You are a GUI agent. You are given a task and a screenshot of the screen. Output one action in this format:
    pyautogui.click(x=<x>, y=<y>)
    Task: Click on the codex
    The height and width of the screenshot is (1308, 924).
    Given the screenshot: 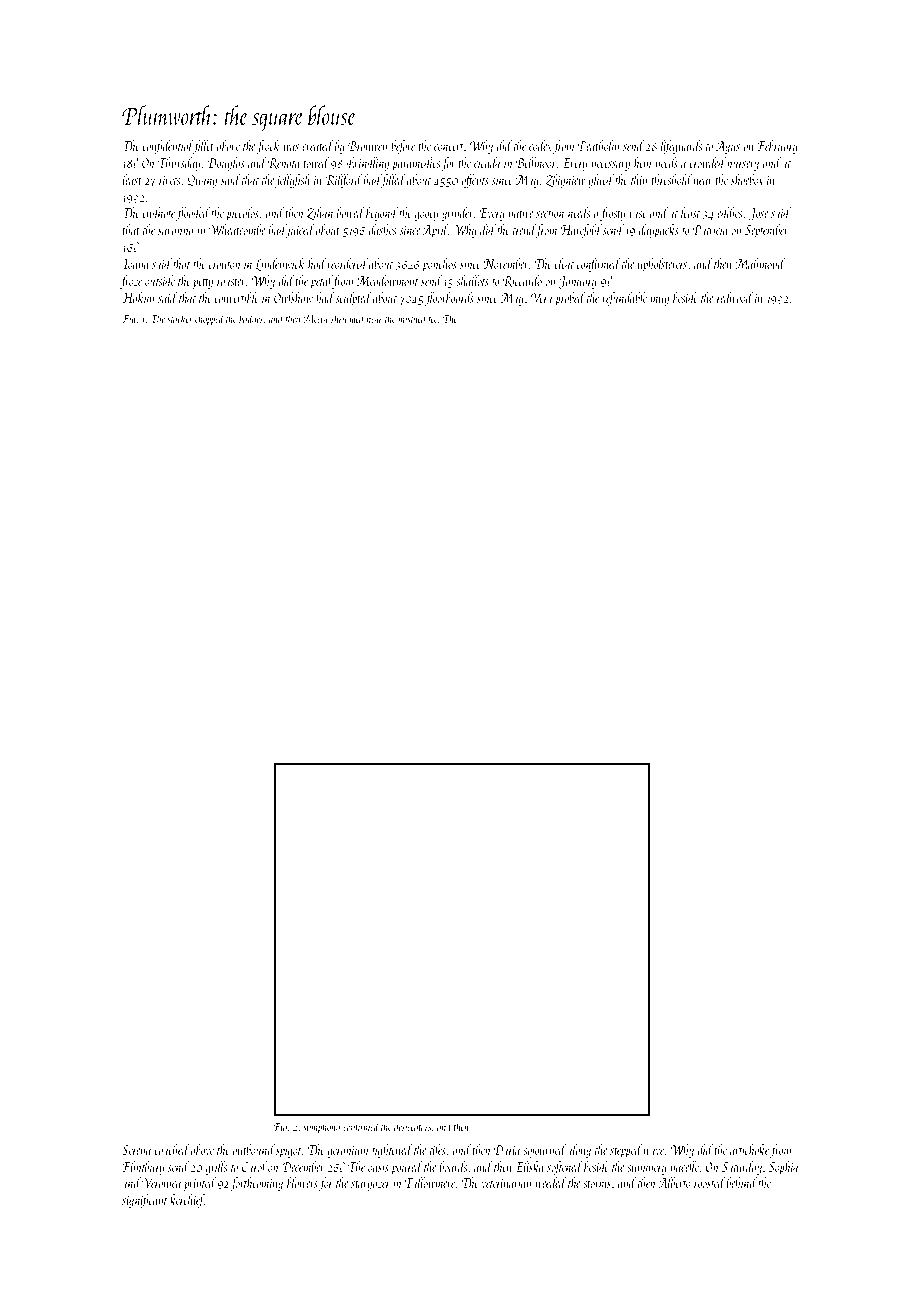 What is the action you would take?
    pyautogui.click(x=540, y=145)
